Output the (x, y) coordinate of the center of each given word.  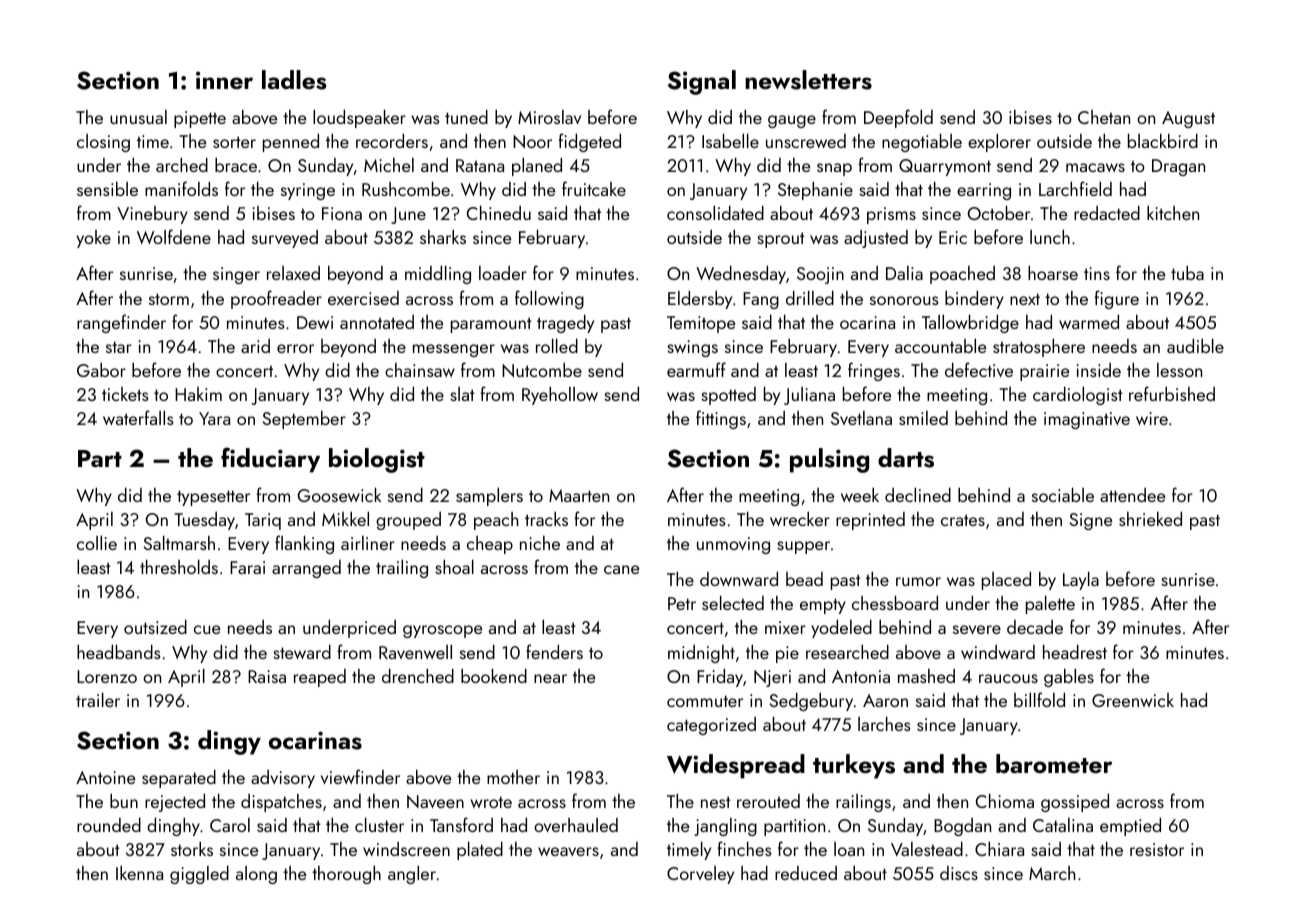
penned (291, 143)
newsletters (808, 80)
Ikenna (139, 873)
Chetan (1104, 117)
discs (959, 873)
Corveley (700, 875)
